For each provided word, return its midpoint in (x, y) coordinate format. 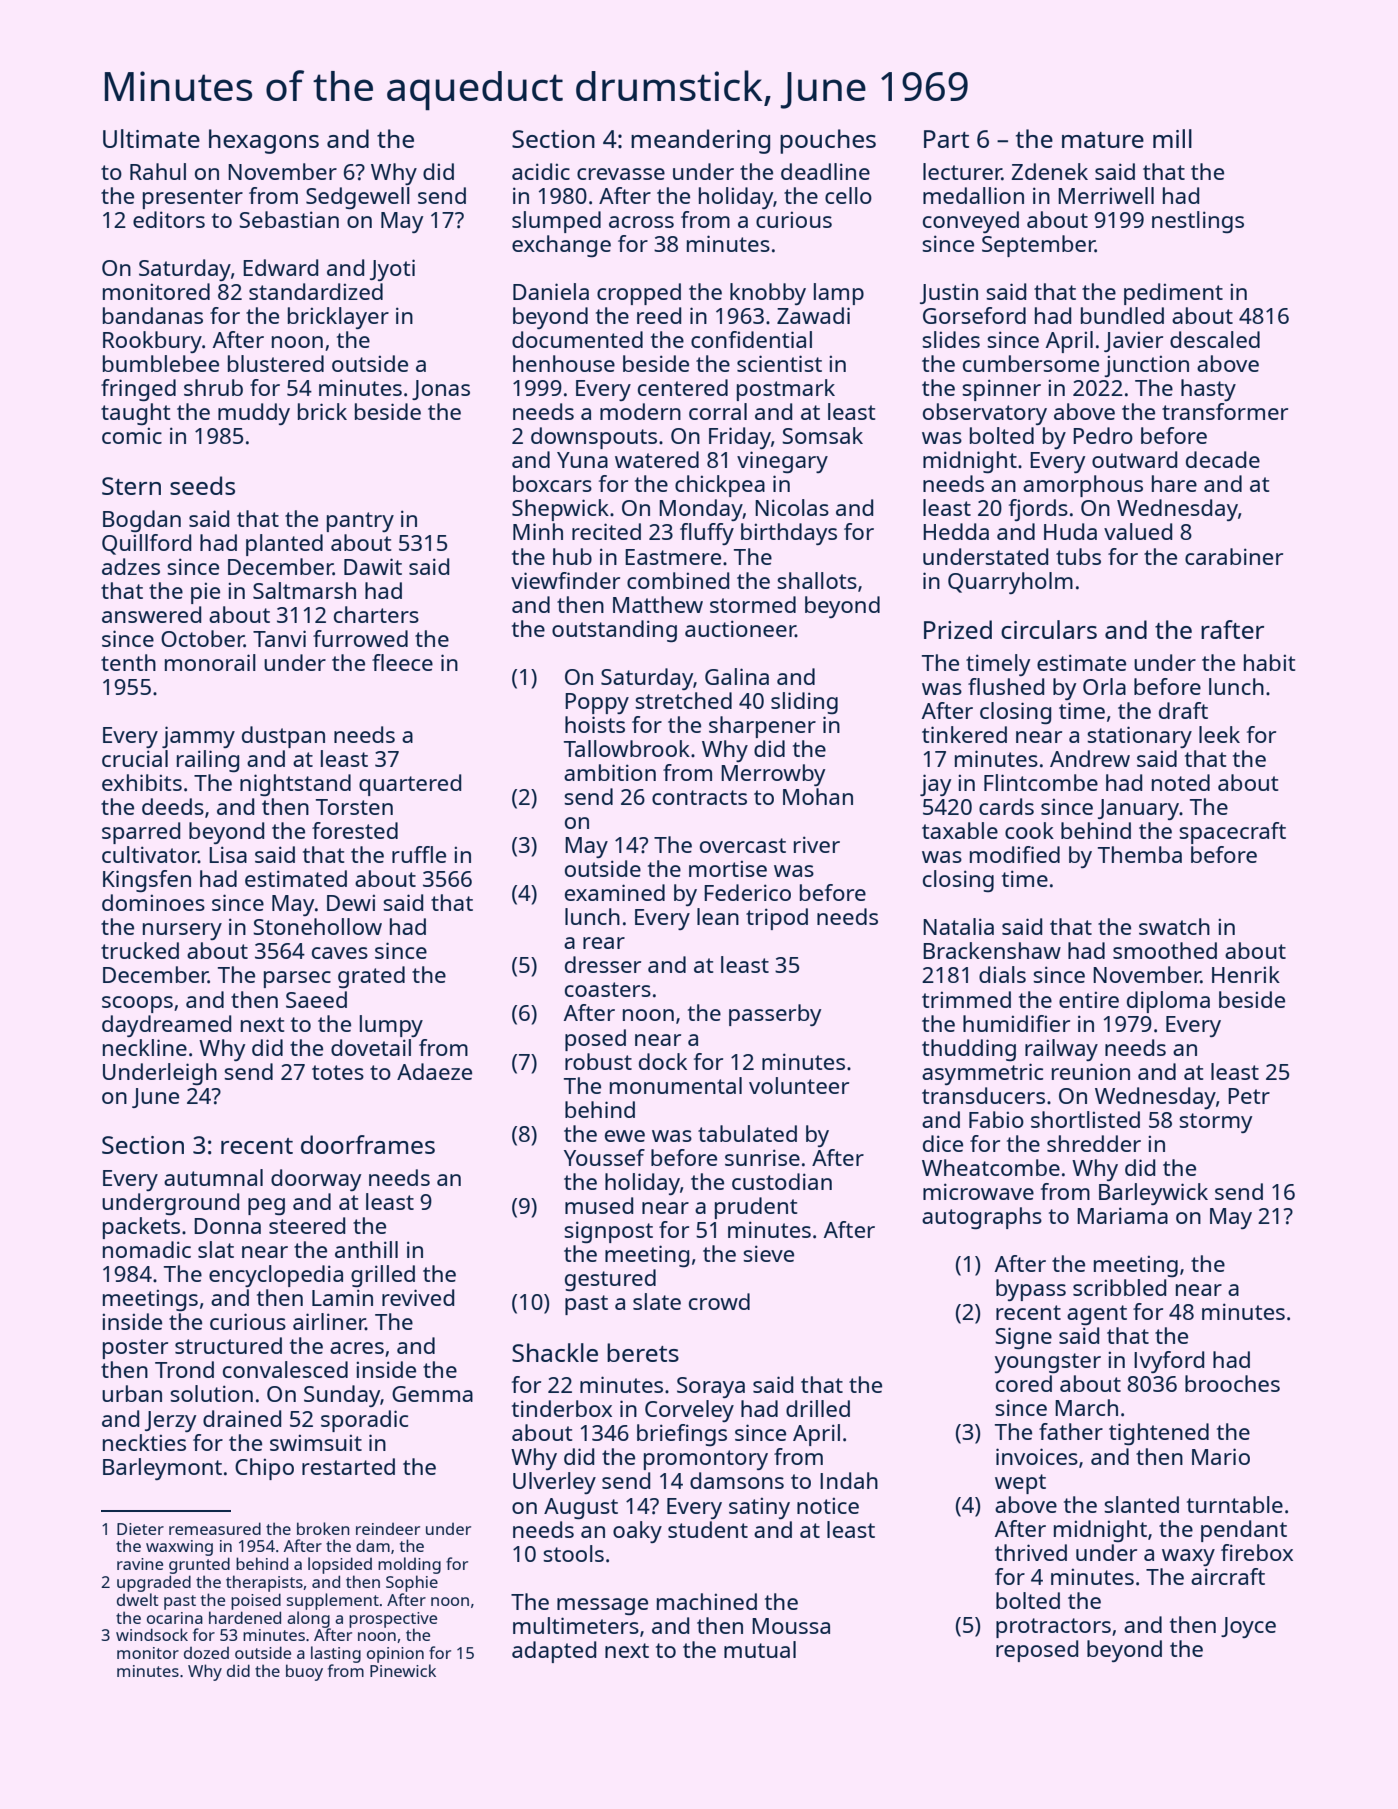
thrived (1031, 1552)
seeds (202, 485)
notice (828, 1505)
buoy (304, 1672)
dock (663, 1061)
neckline (145, 1047)
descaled (1215, 339)
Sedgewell (358, 198)
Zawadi (813, 315)
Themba (1140, 854)
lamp (839, 294)
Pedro (1103, 435)
